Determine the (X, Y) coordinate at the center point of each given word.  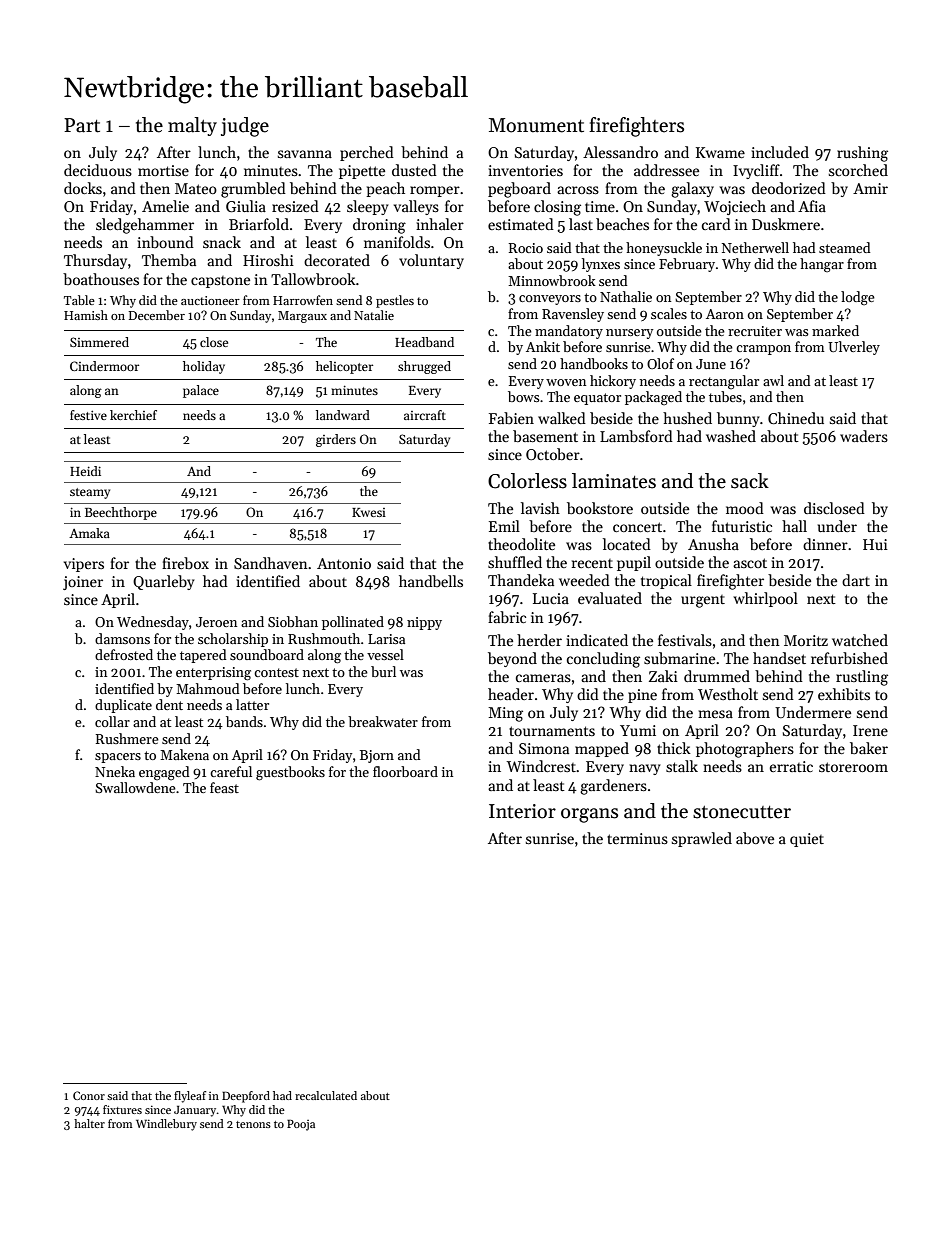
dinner (825, 544)
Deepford (246, 1097)
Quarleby (164, 582)
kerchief (133, 415)
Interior (522, 811)
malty (192, 126)
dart (856, 580)
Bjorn (377, 756)
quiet (807, 840)
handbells (431, 581)
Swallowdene (135, 787)
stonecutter (742, 812)
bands (244, 721)
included (780, 152)
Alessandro (620, 152)
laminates (614, 481)
